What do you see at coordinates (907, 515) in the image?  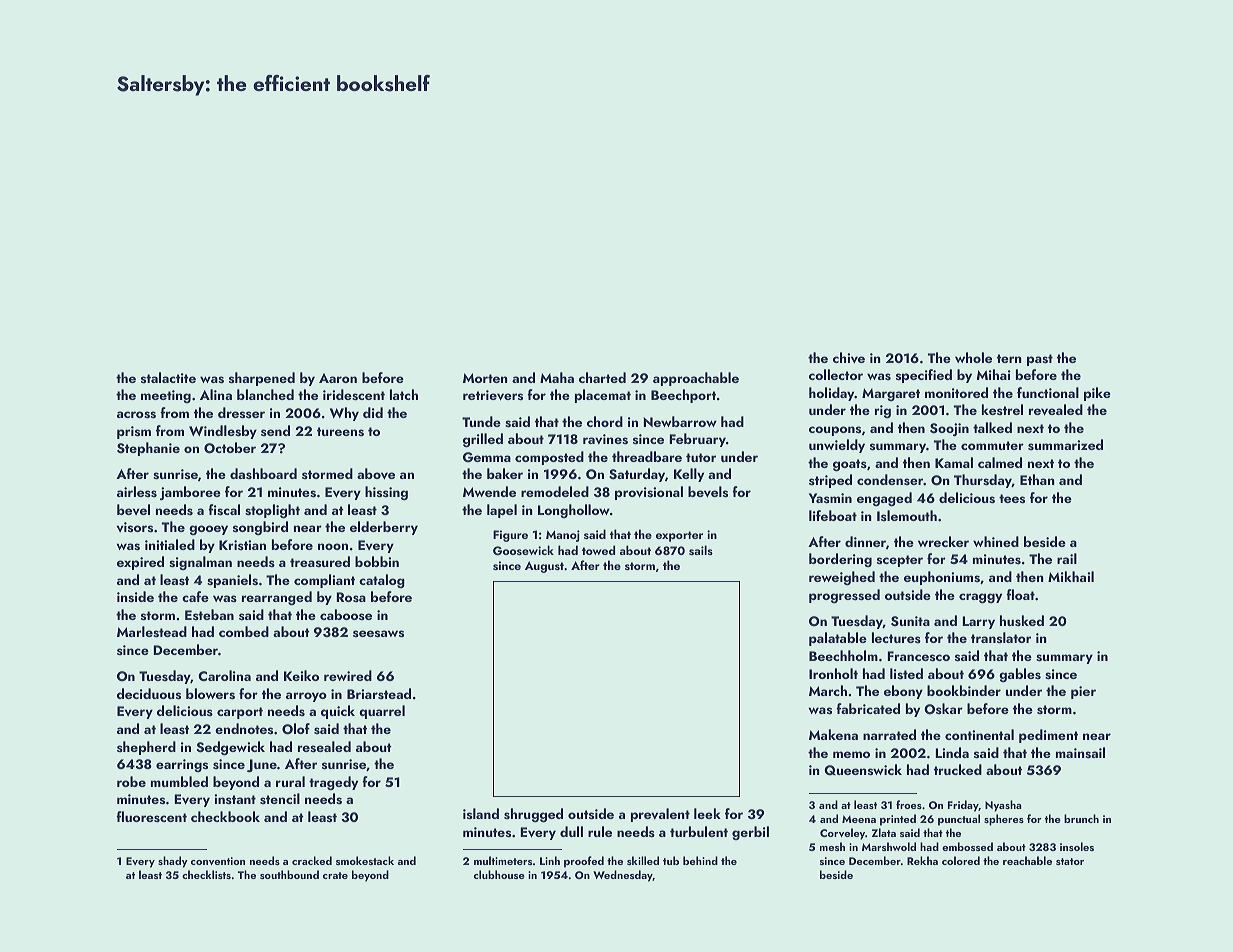 I see `Islemouth` at bounding box center [907, 515].
